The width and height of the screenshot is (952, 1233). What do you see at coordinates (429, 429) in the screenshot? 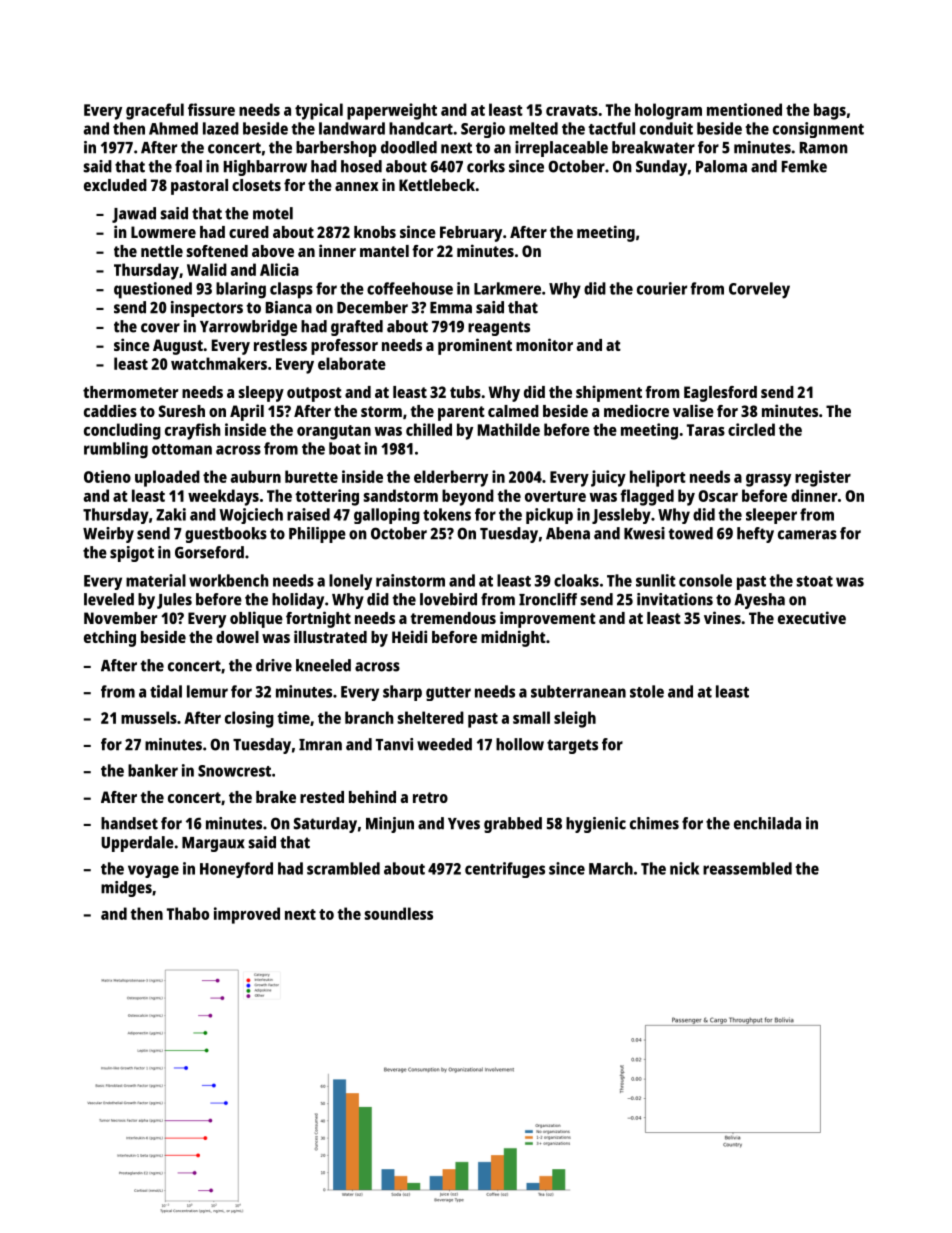
I see `chilled` at bounding box center [429, 429].
